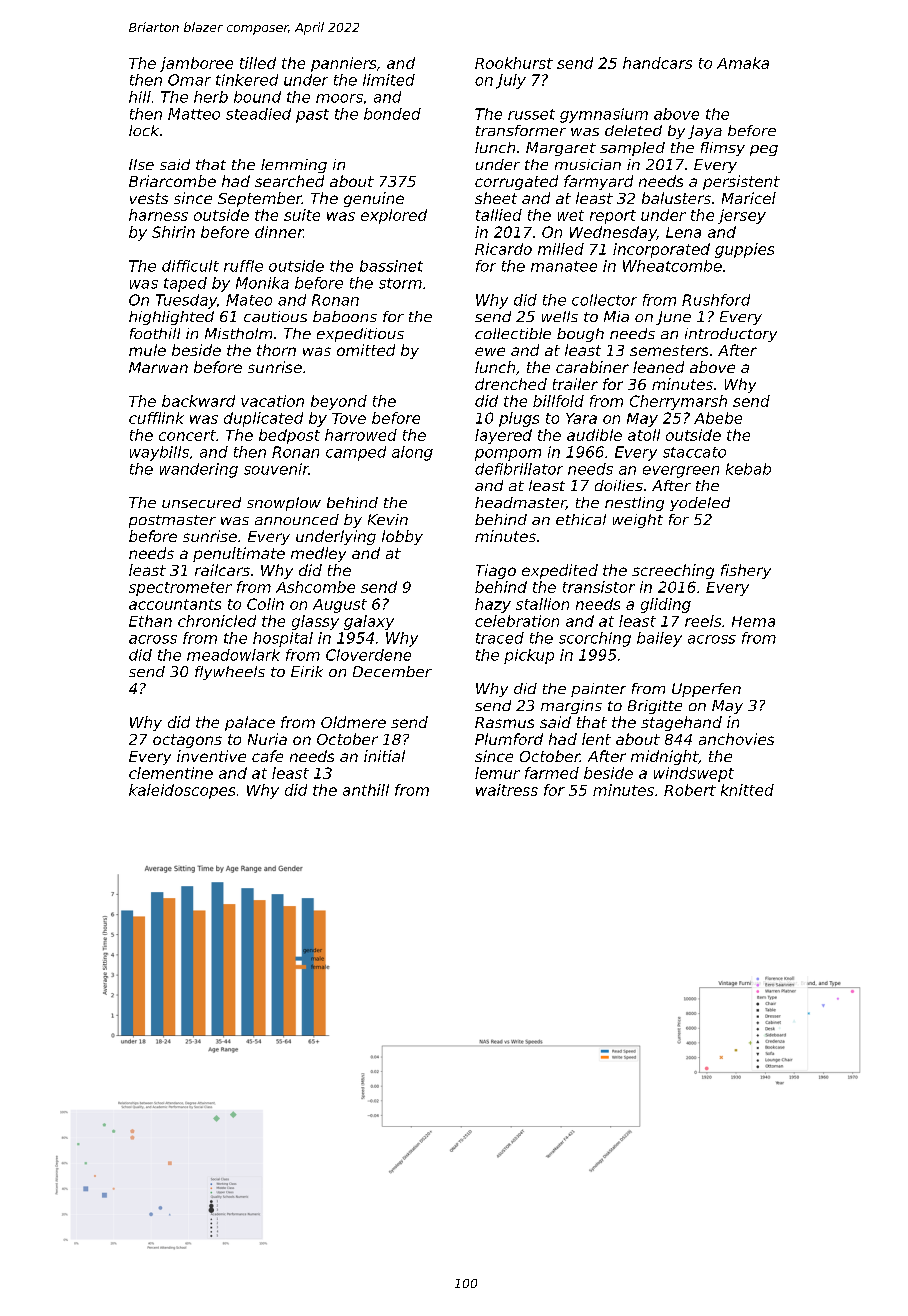 This page has width=908, height=1316. I want to click on clementine, so click(171, 773).
